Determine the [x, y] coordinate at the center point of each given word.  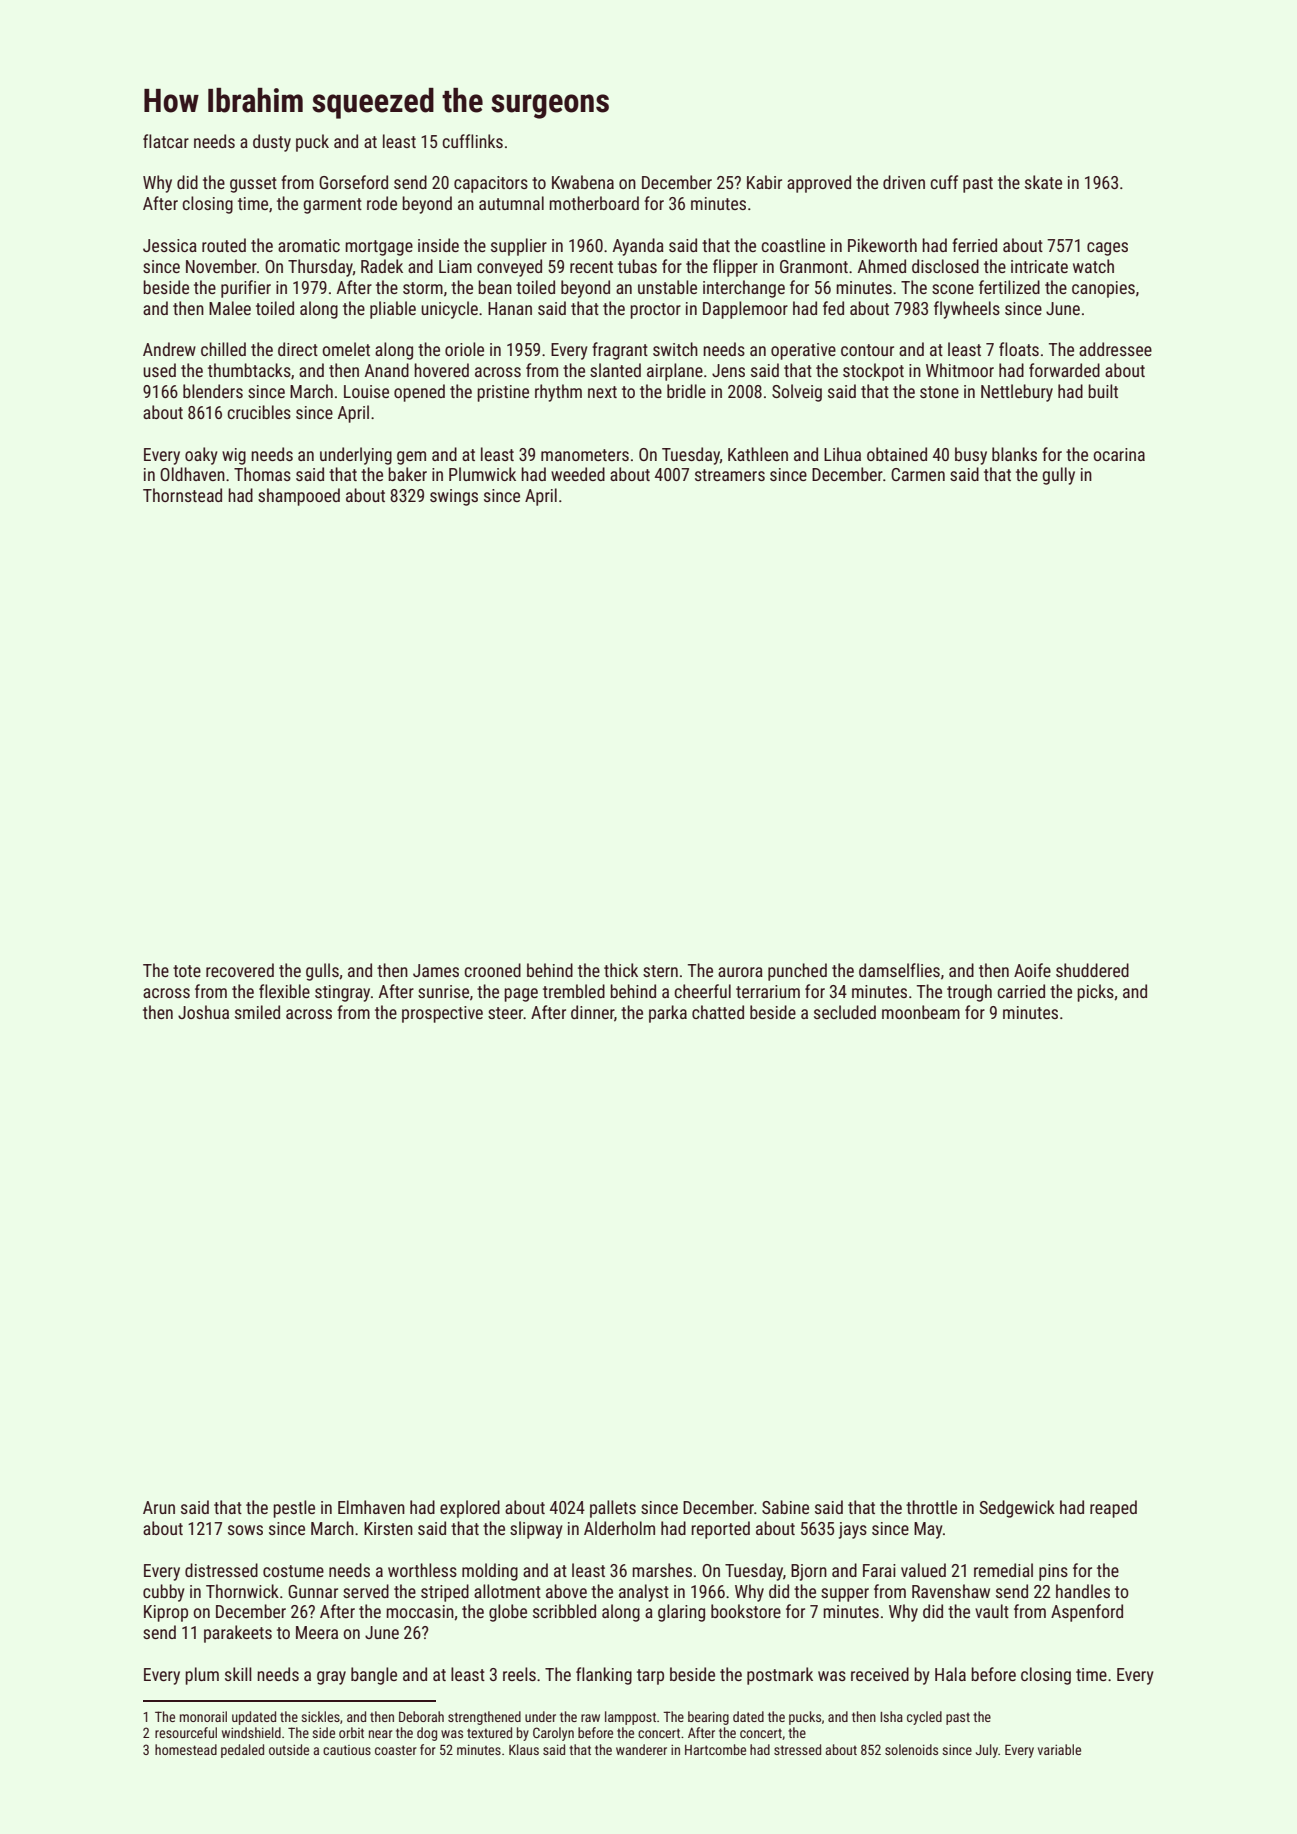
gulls [322, 972]
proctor [655, 311]
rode [382, 203]
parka [668, 1014]
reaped [1113, 1509]
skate [1043, 182]
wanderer [641, 1749]
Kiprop [166, 1613]
